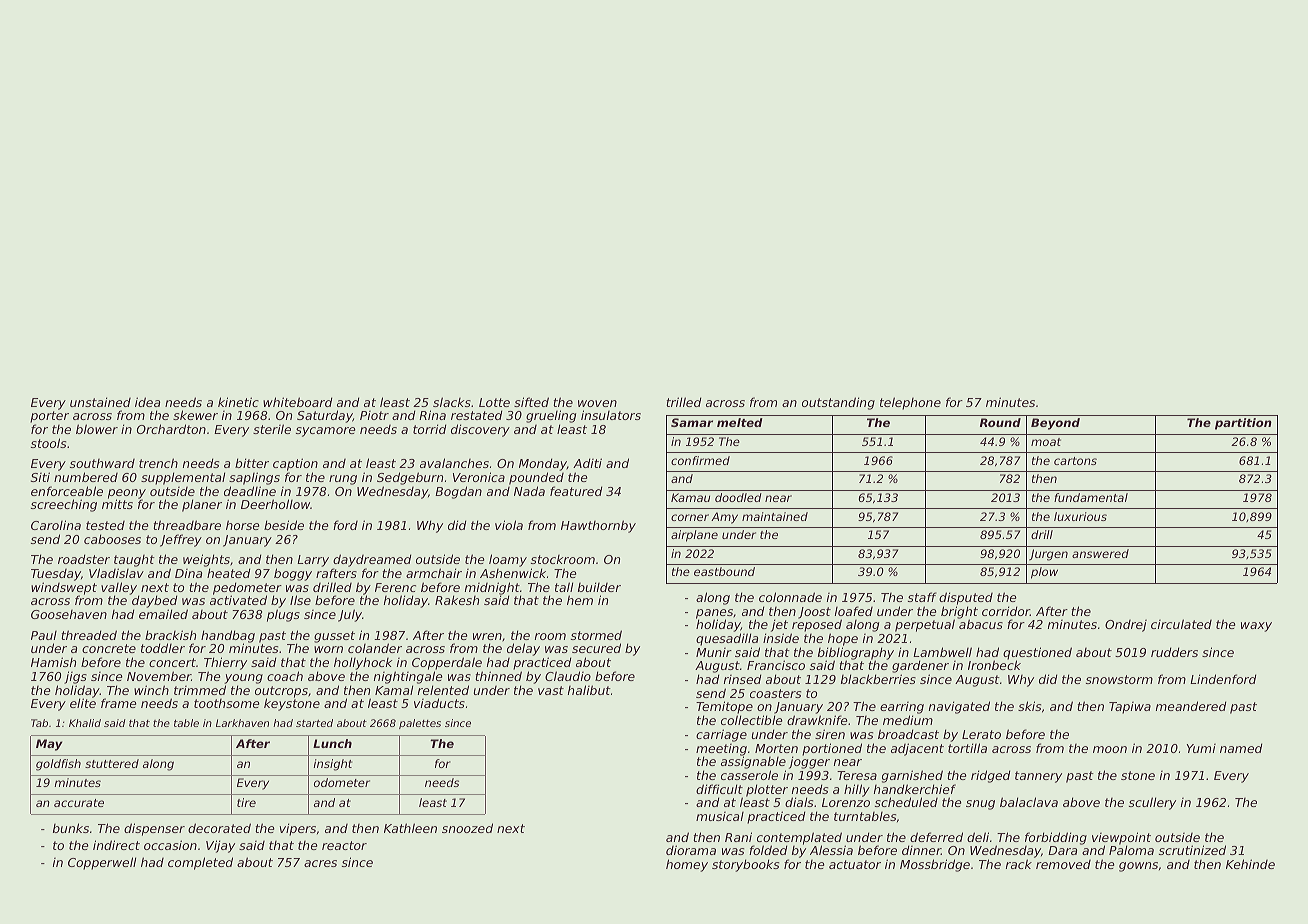  I want to click on daybed, so click(154, 602).
